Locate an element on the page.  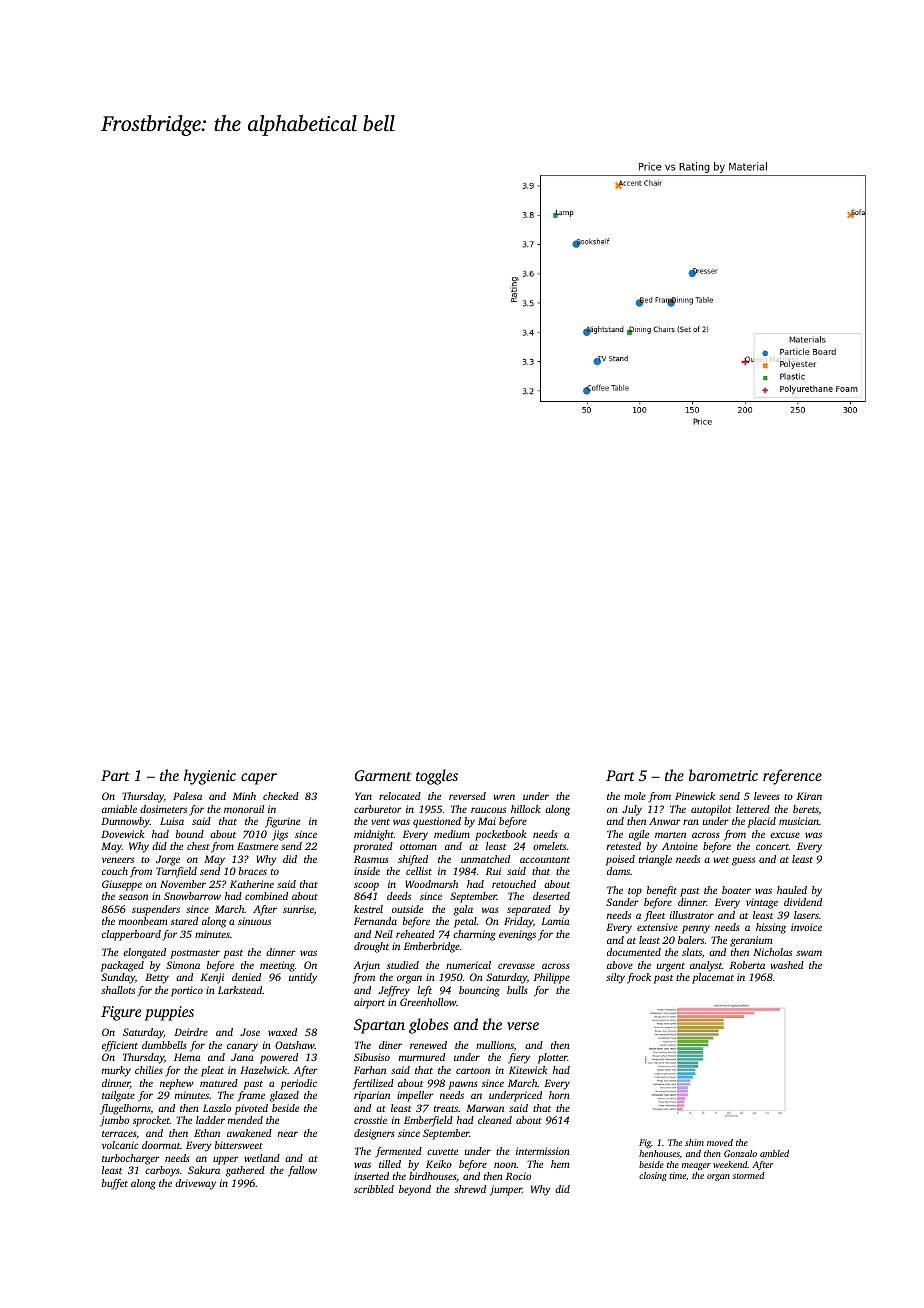
puppies is located at coordinates (169, 1013).
